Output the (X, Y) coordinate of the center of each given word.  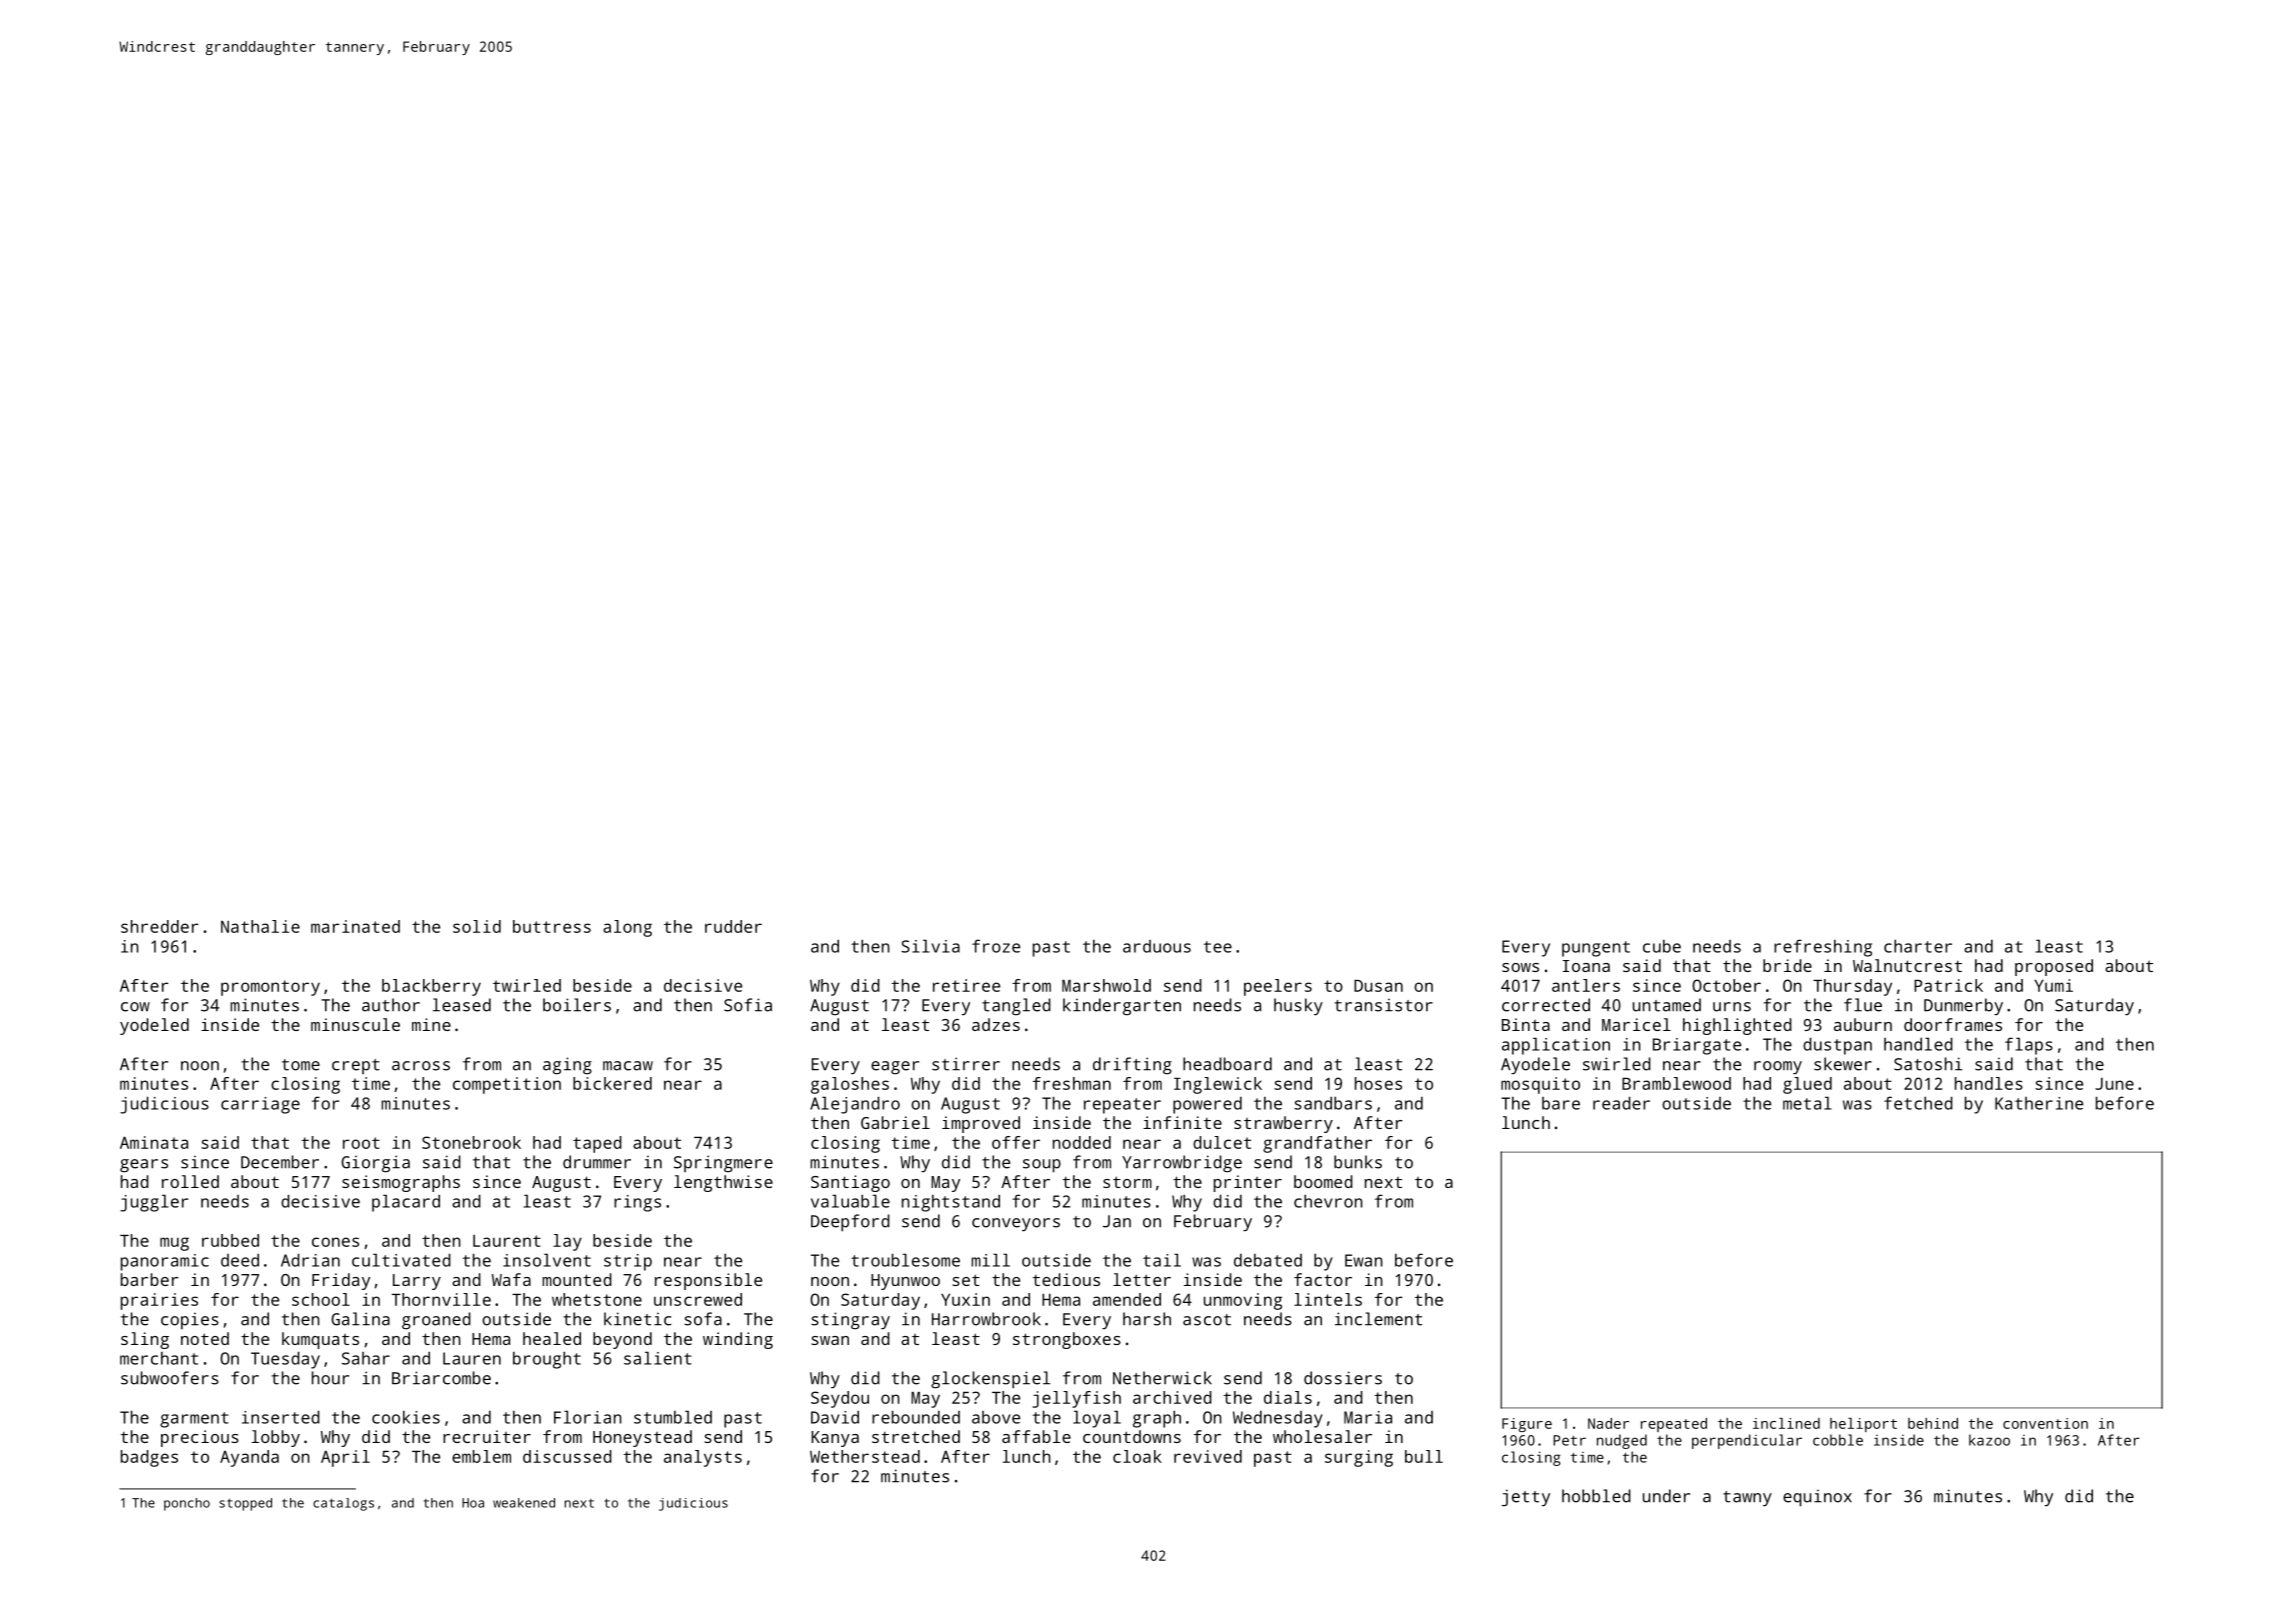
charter (1918, 946)
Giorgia (375, 1164)
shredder (160, 926)
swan (830, 1340)
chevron (1328, 1201)
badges (149, 1458)
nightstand (951, 1203)
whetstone (597, 1299)
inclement (1378, 1319)
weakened (524, 1503)
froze (996, 946)
